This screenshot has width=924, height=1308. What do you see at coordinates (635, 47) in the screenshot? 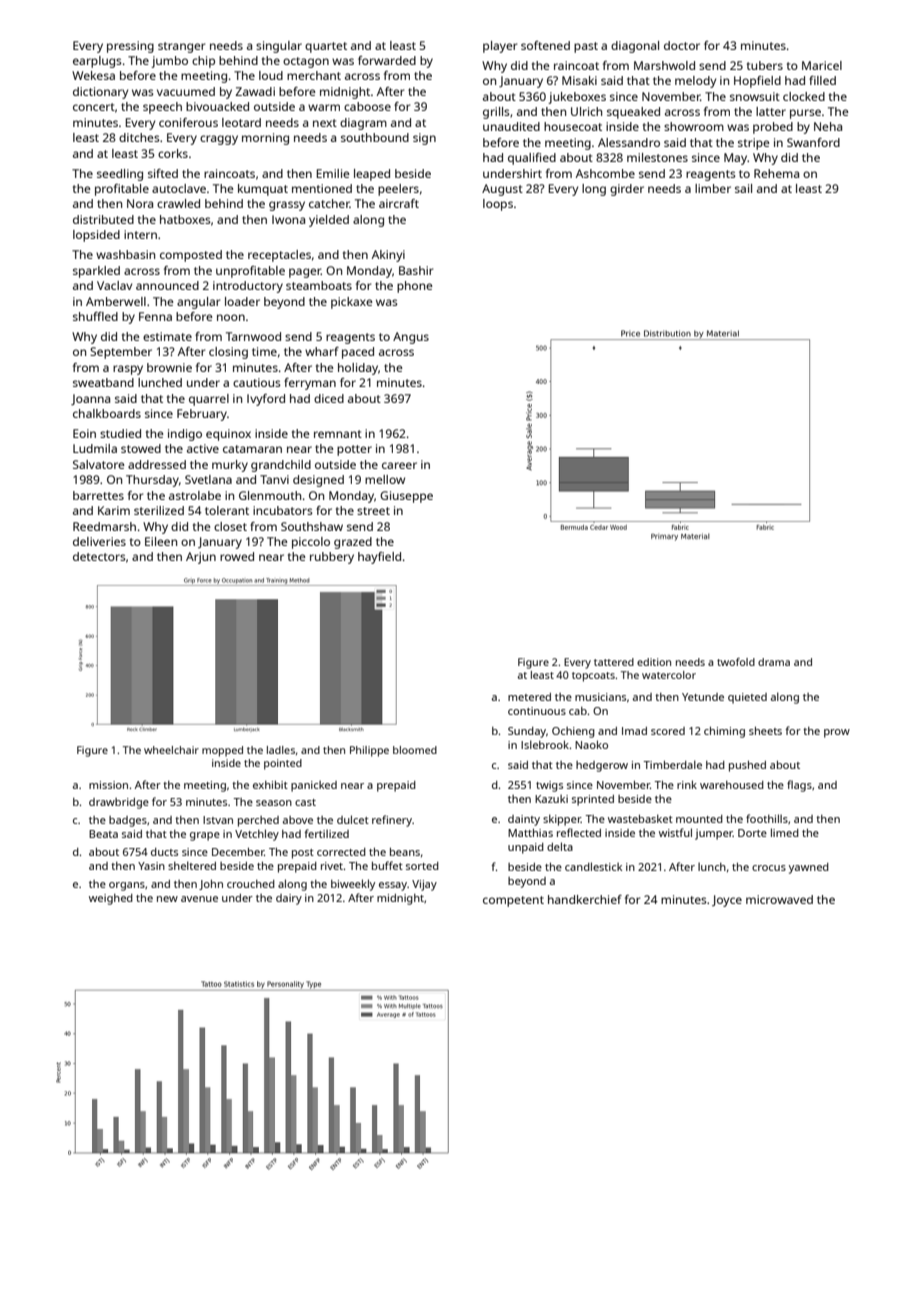
I see `diagonal` at bounding box center [635, 47].
